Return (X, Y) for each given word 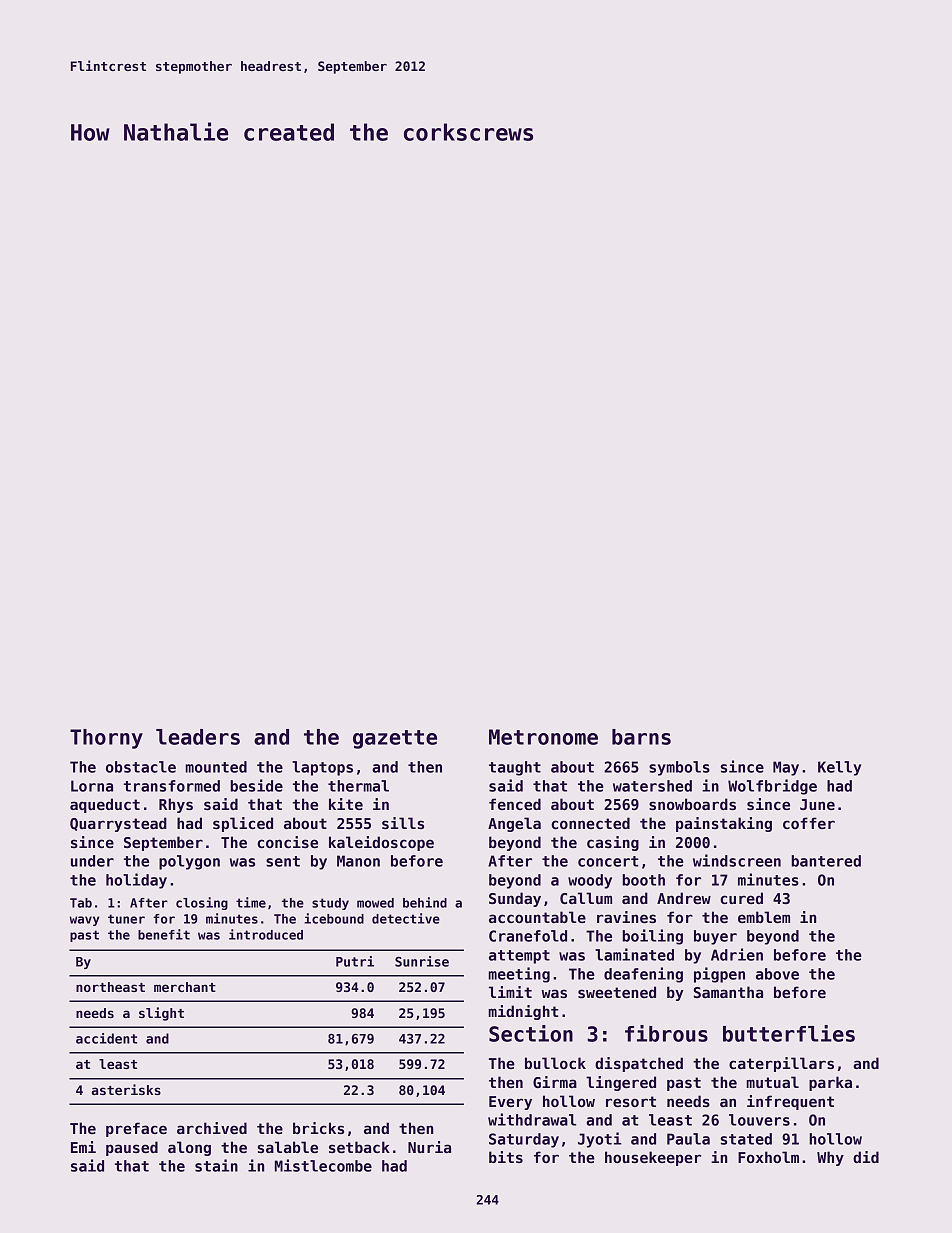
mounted (216, 767)
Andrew (684, 898)
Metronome (543, 737)
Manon (358, 861)
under (92, 861)
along (189, 1148)
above (777, 974)
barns (641, 737)
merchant (185, 987)
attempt (519, 957)
